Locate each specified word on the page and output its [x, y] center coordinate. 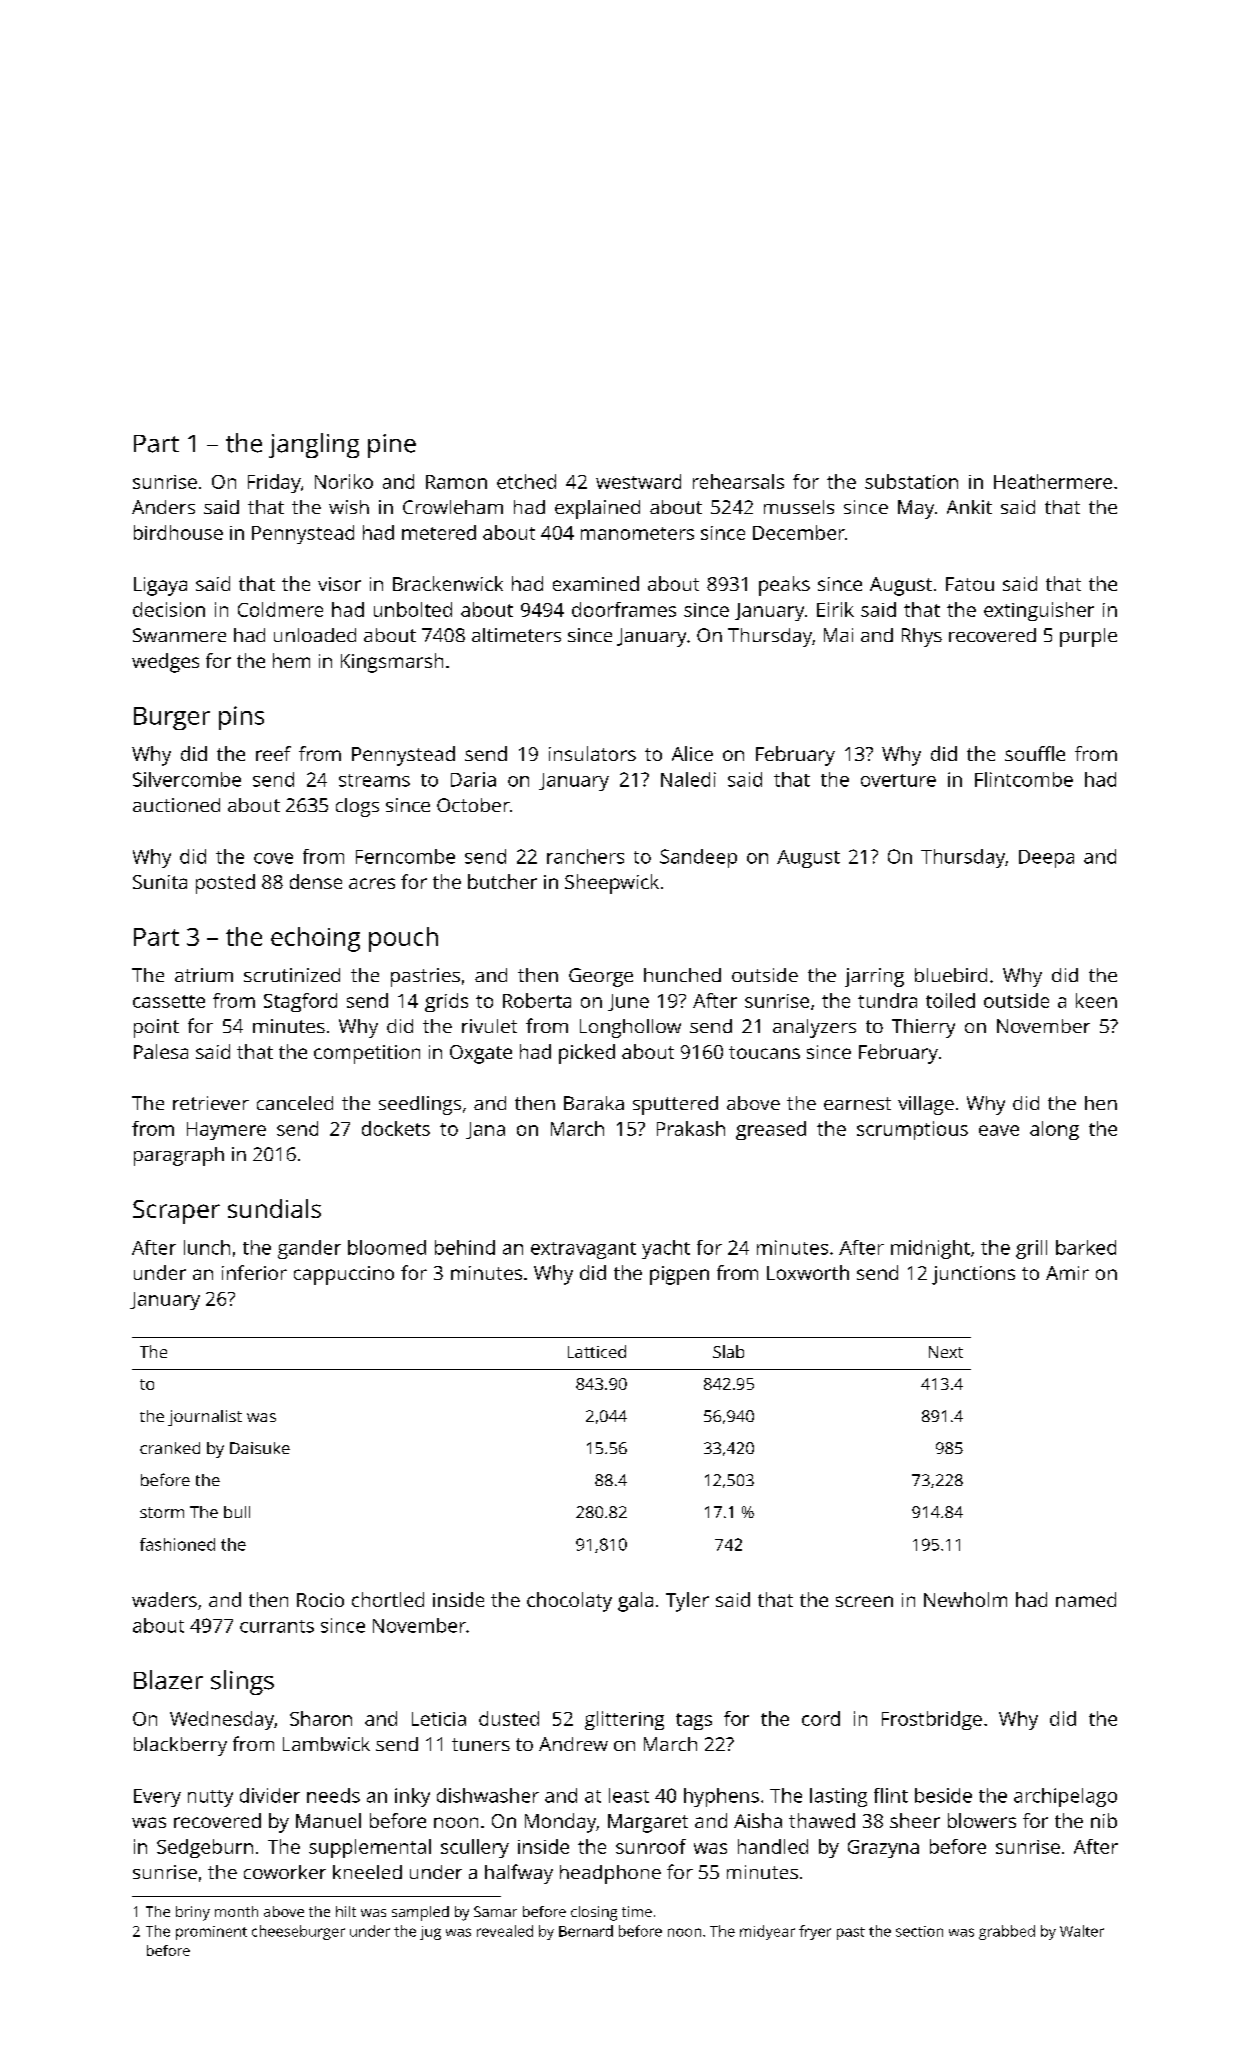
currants [277, 1626]
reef [273, 753]
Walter [1082, 1931]
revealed [505, 1931]
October [473, 805]
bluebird [951, 975]
